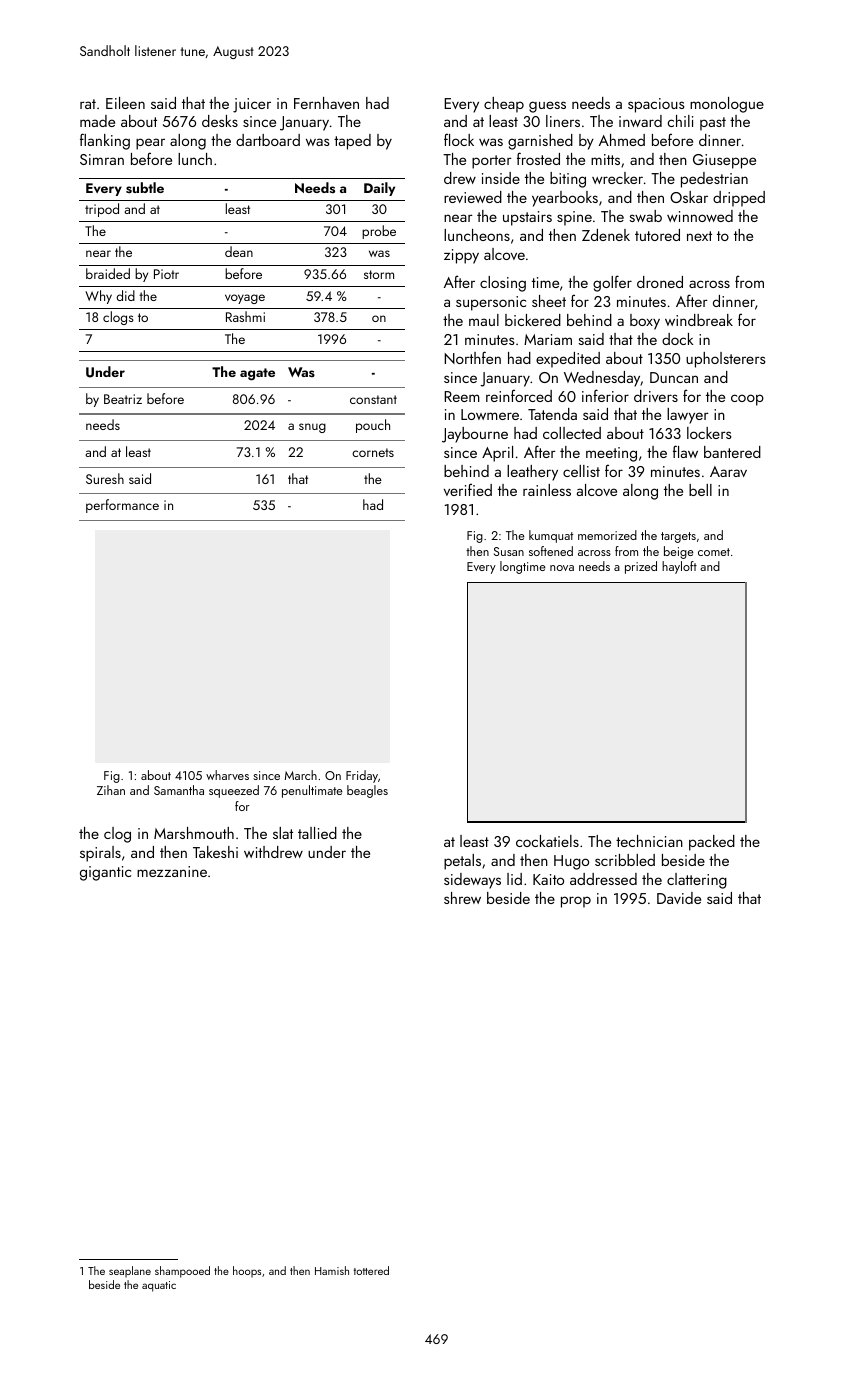 The image size is (849, 1400). What do you see at coordinates (617, 178) in the screenshot?
I see `wrecker` at bounding box center [617, 178].
